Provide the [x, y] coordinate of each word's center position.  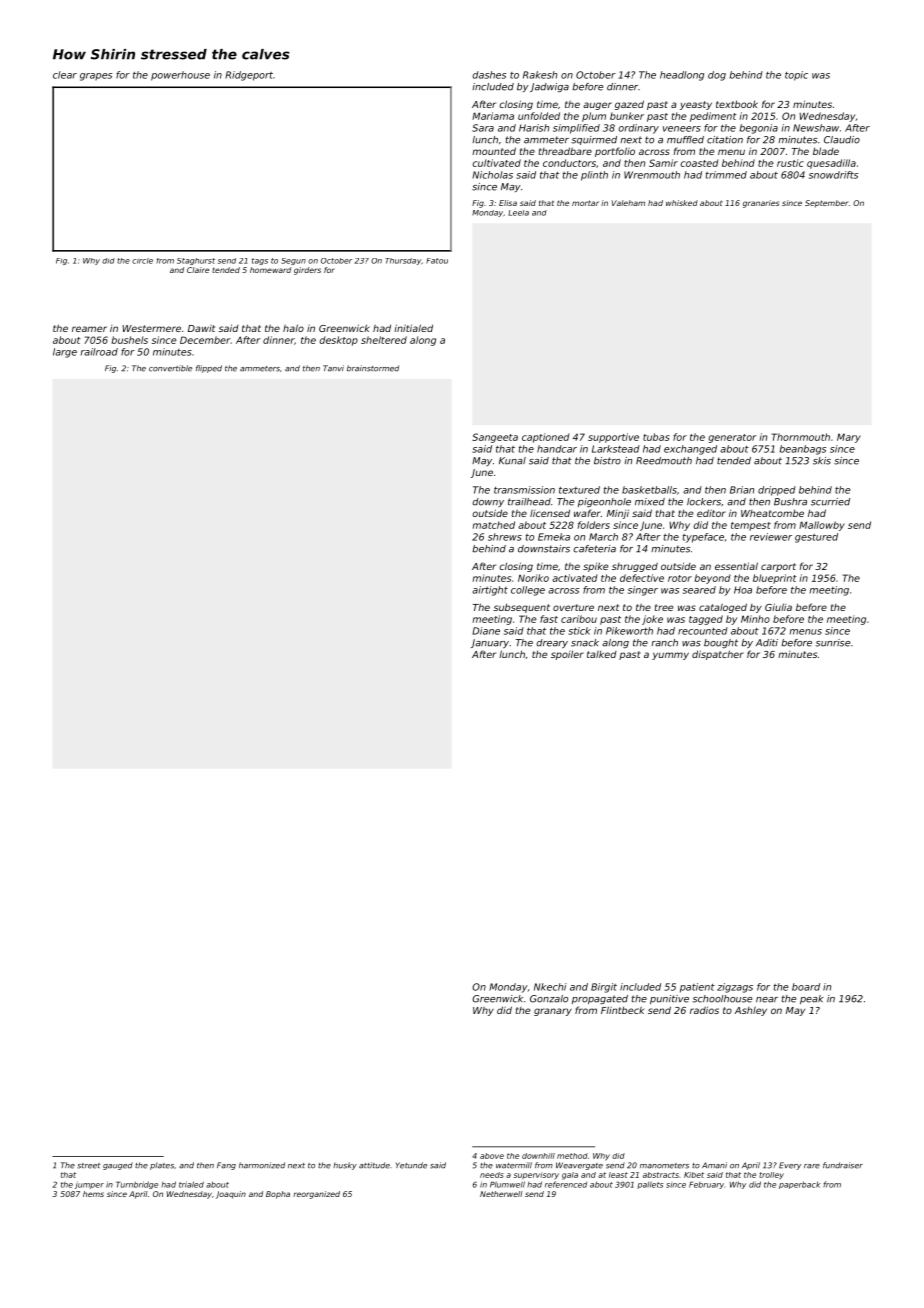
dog [717, 76]
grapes [96, 77]
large [65, 353]
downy [488, 502]
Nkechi [550, 987]
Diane [486, 631]
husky [345, 1166]
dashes [489, 75]
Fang [226, 1166]
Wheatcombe [772, 513]
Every [790, 1166]
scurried [830, 502]
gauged [118, 1166]
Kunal [512, 461]
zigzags [735, 988]
